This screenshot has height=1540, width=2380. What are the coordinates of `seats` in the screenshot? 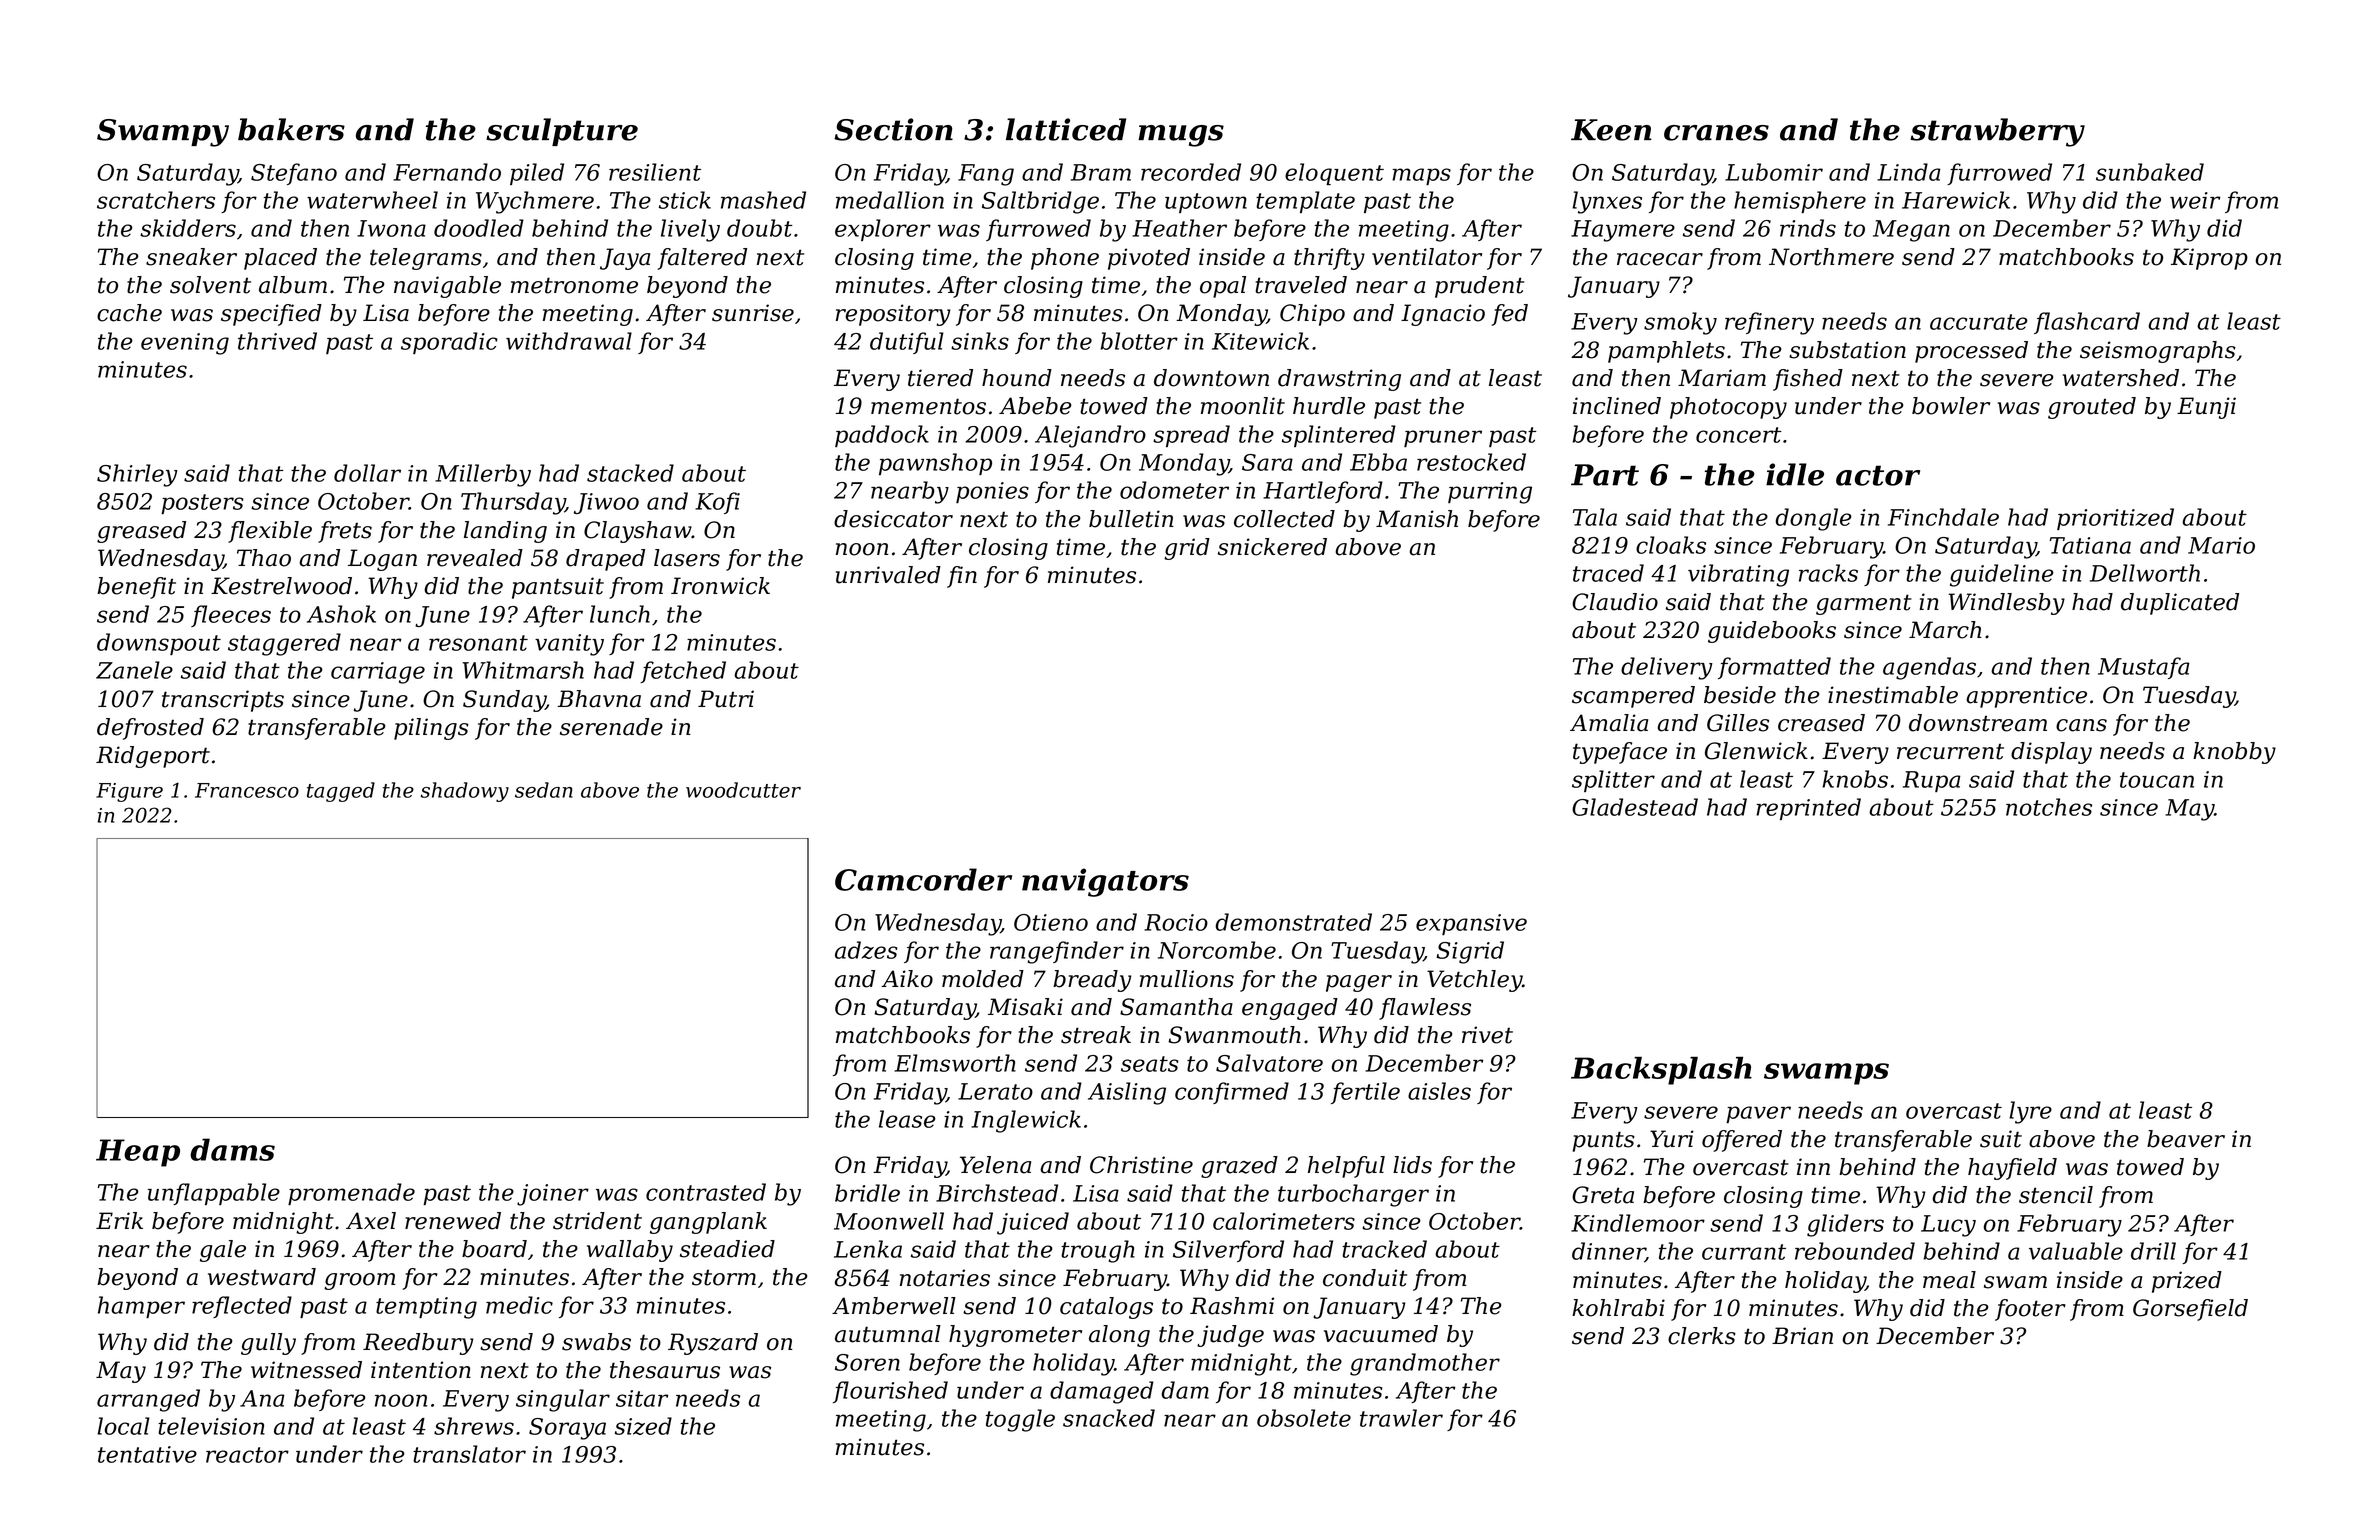 It's located at (1150, 1064).
